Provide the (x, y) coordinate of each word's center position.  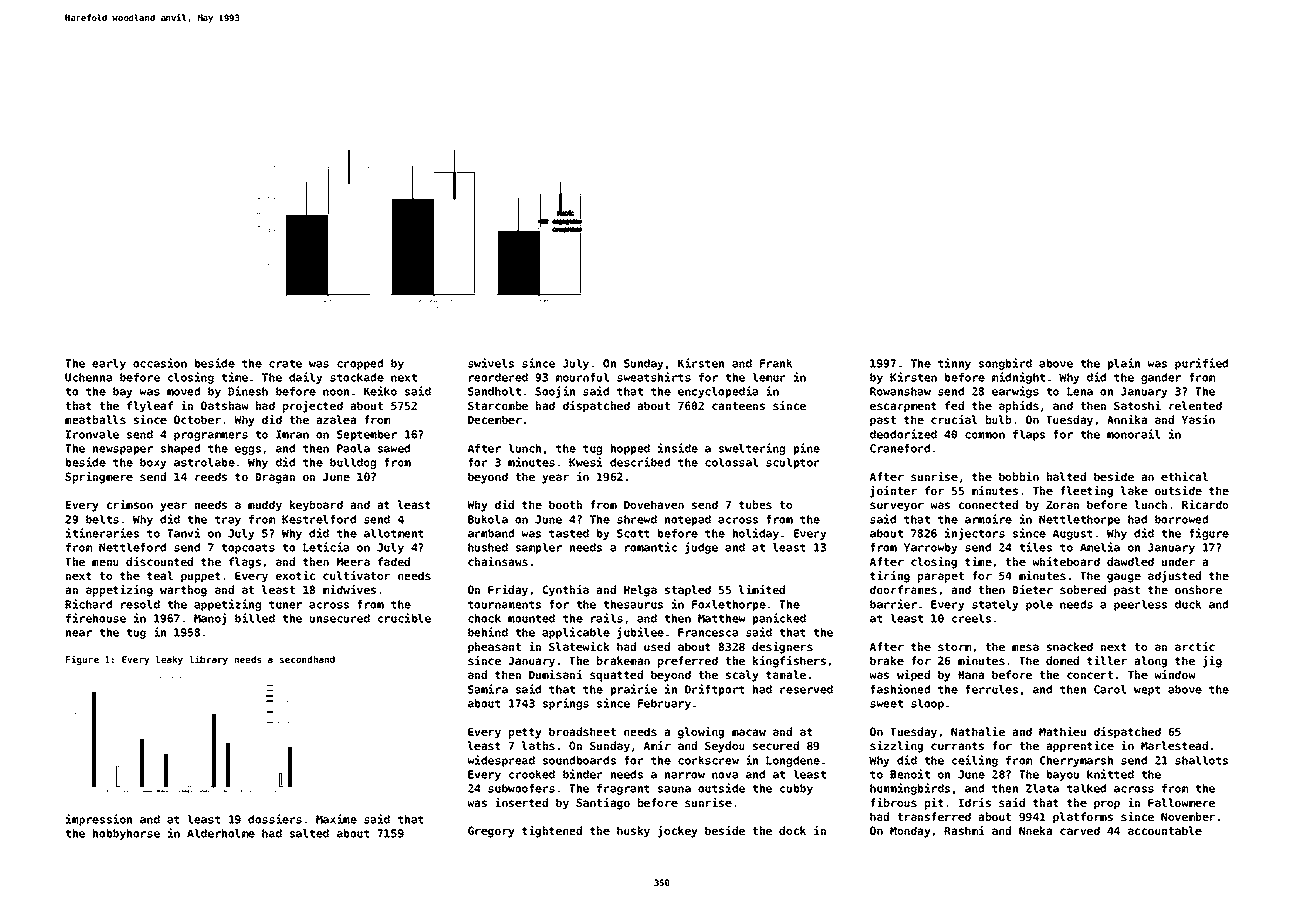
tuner (285, 604)
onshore (1198, 589)
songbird (1005, 364)
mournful (582, 377)
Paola (353, 448)
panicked (779, 619)
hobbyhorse (126, 834)
